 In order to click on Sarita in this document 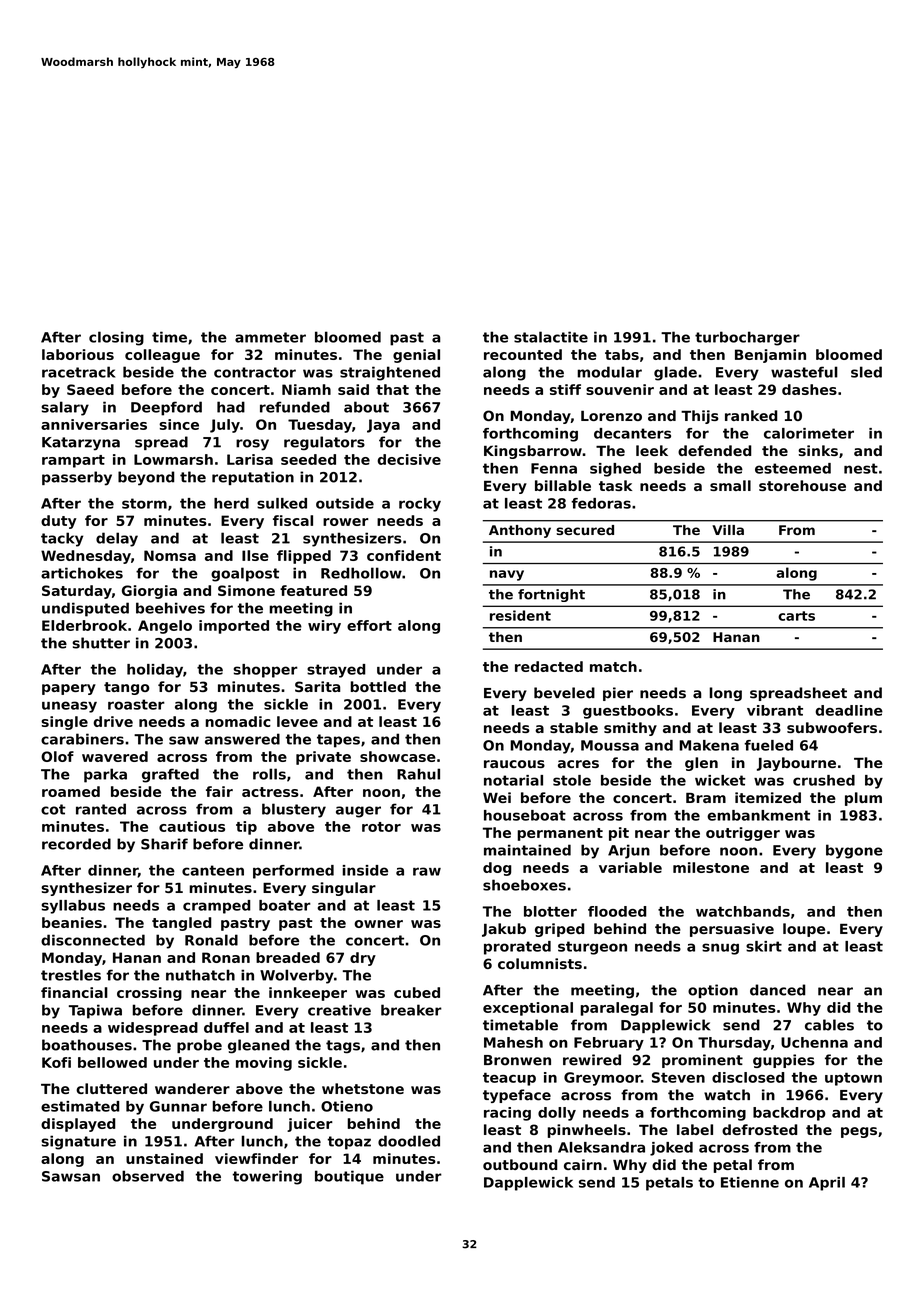, I will do `click(317, 686)`.
